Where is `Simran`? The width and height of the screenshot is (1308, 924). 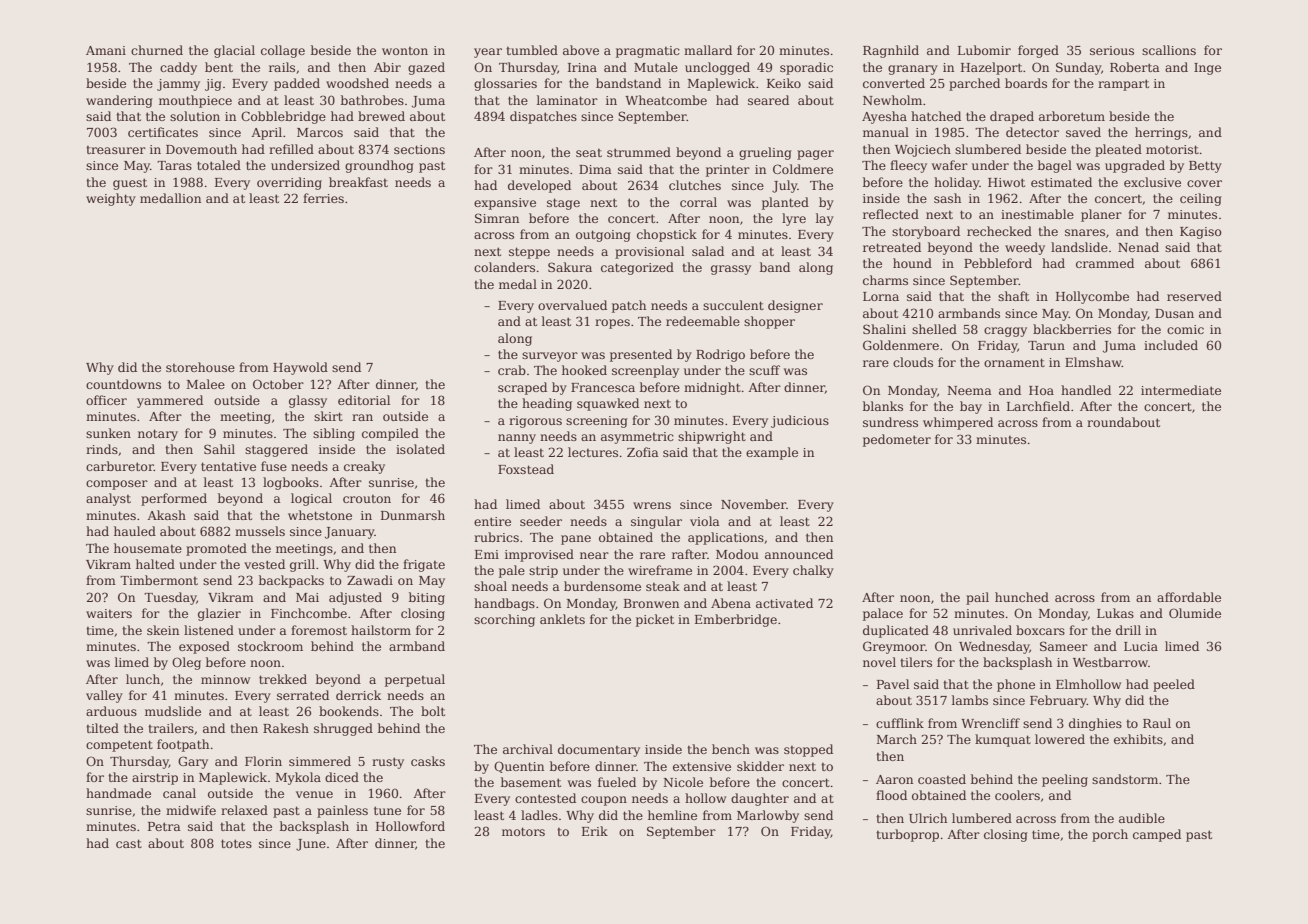 Simran is located at coordinates (497, 218).
